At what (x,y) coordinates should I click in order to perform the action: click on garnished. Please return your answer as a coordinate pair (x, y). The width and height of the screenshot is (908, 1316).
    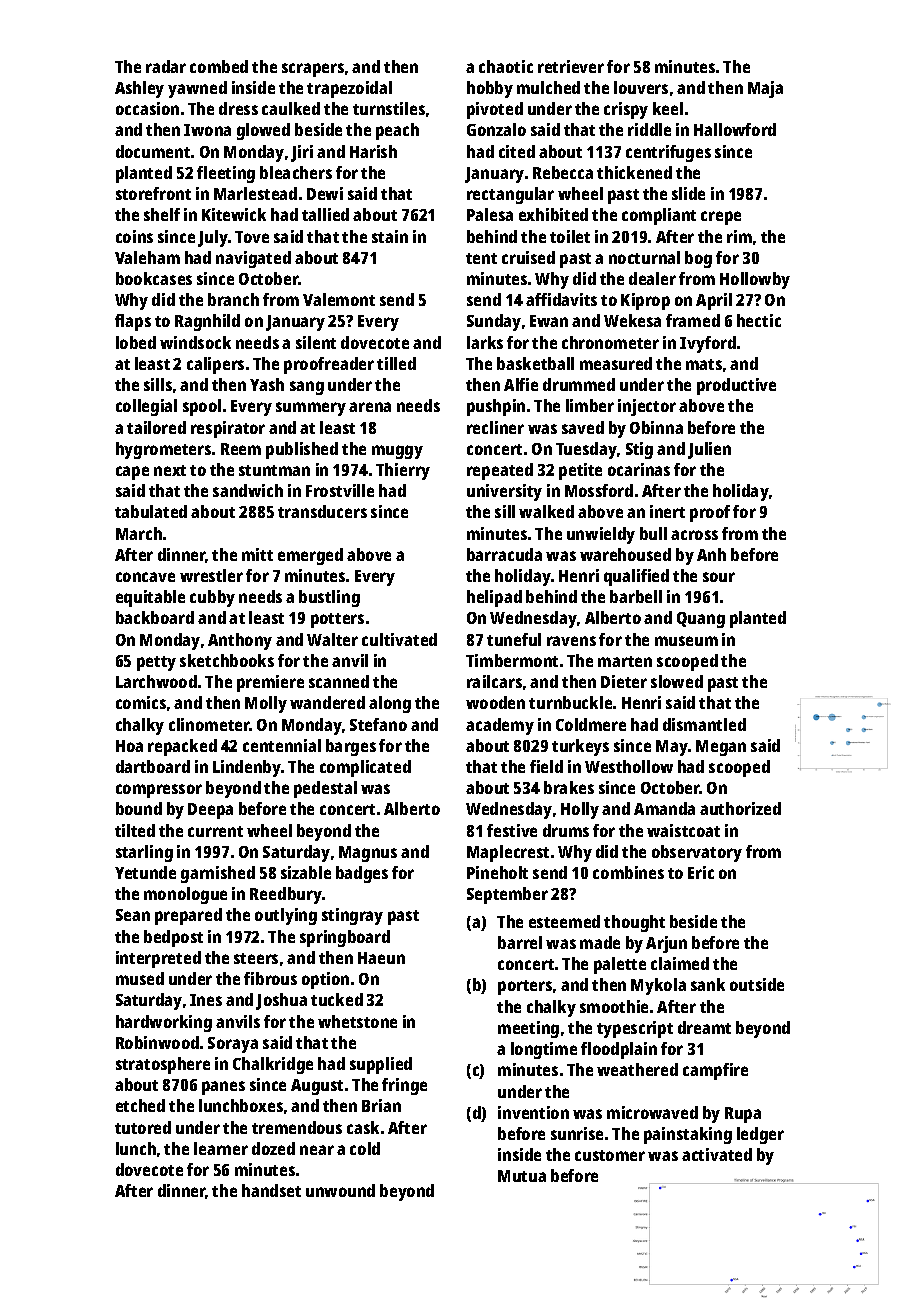
    Looking at the image, I should click on (218, 874).
